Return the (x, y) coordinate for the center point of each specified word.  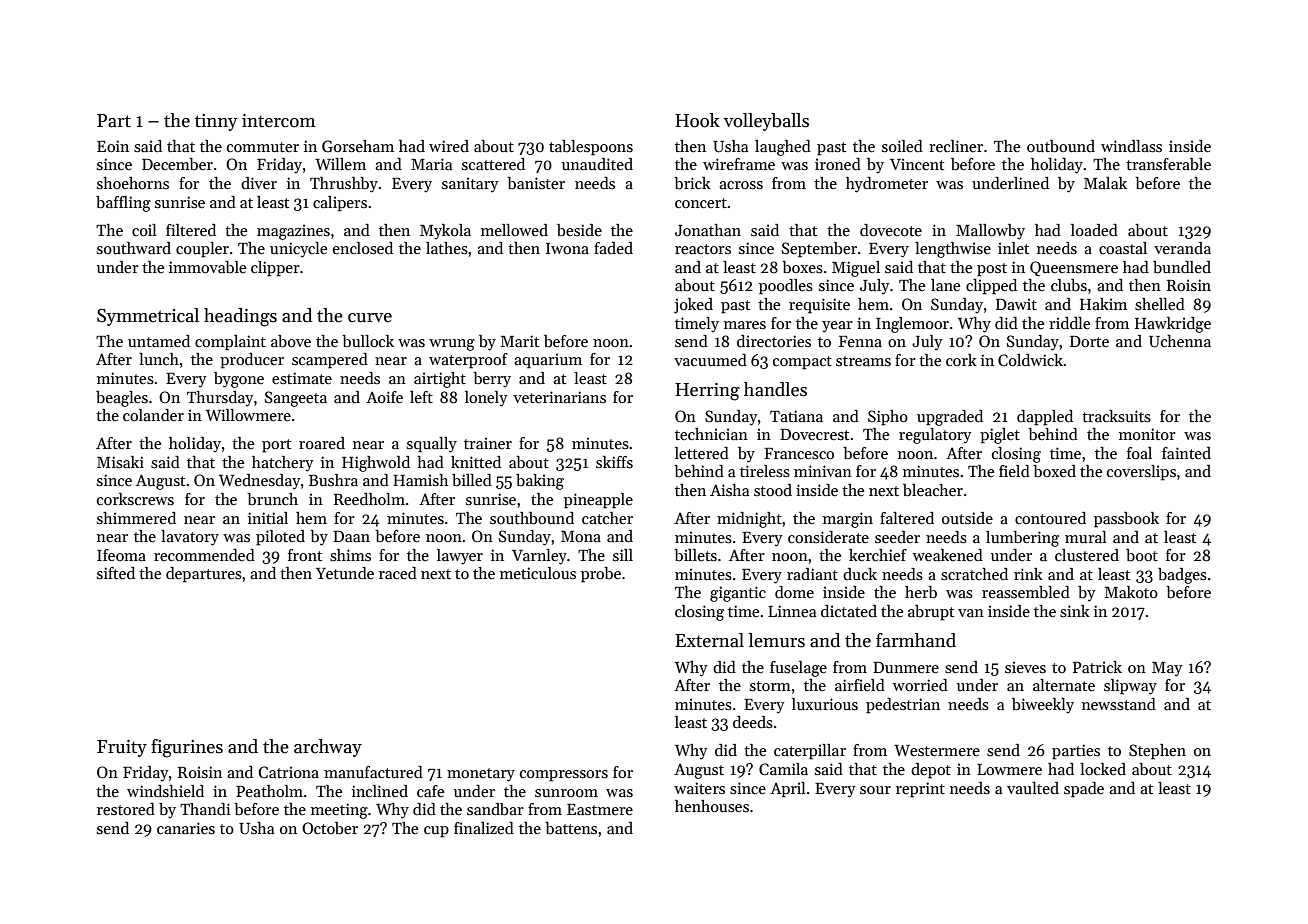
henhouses (712, 806)
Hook (697, 120)
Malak (1105, 183)
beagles (122, 399)
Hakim (1103, 304)
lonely (486, 399)
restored (126, 809)
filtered (191, 230)
